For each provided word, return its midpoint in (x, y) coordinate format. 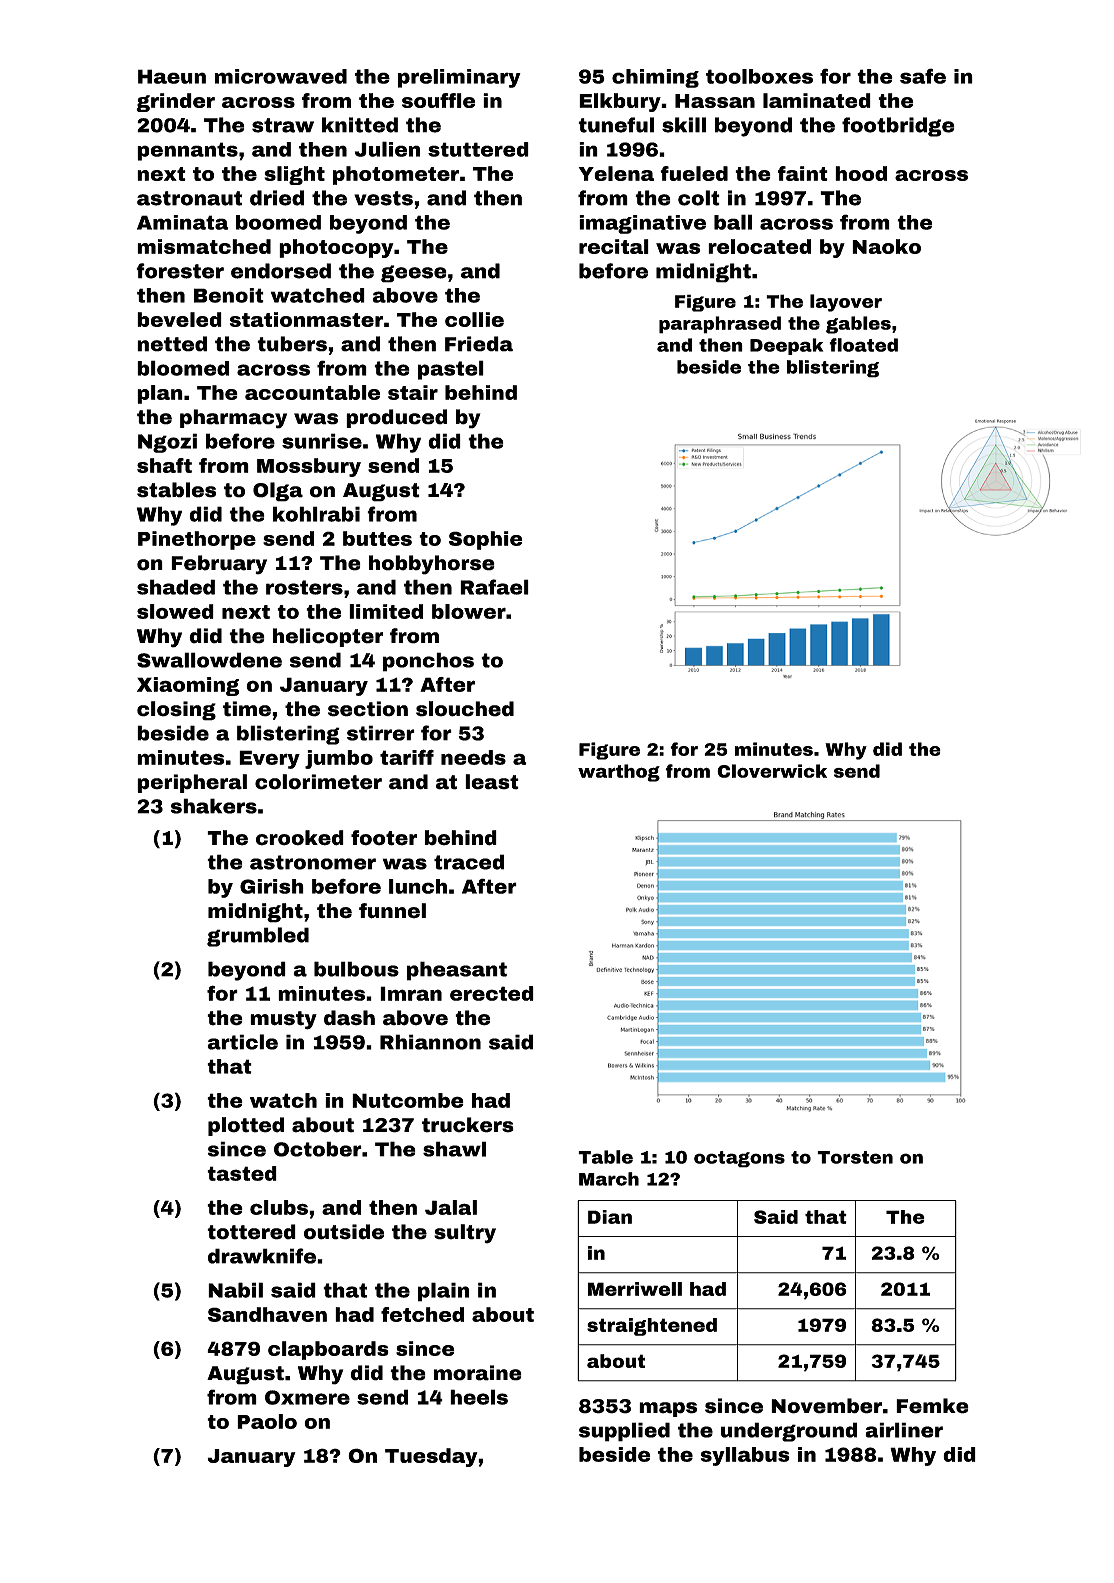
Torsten (855, 1157)
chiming (655, 78)
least (492, 782)
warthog (619, 773)
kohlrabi (316, 514)
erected (492, 993)
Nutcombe (408, 1100)
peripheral (192, 783)
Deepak (786, 346)
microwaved (281, 76)
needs (473, 757)
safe (923, 76)
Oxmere (307, 1397)
